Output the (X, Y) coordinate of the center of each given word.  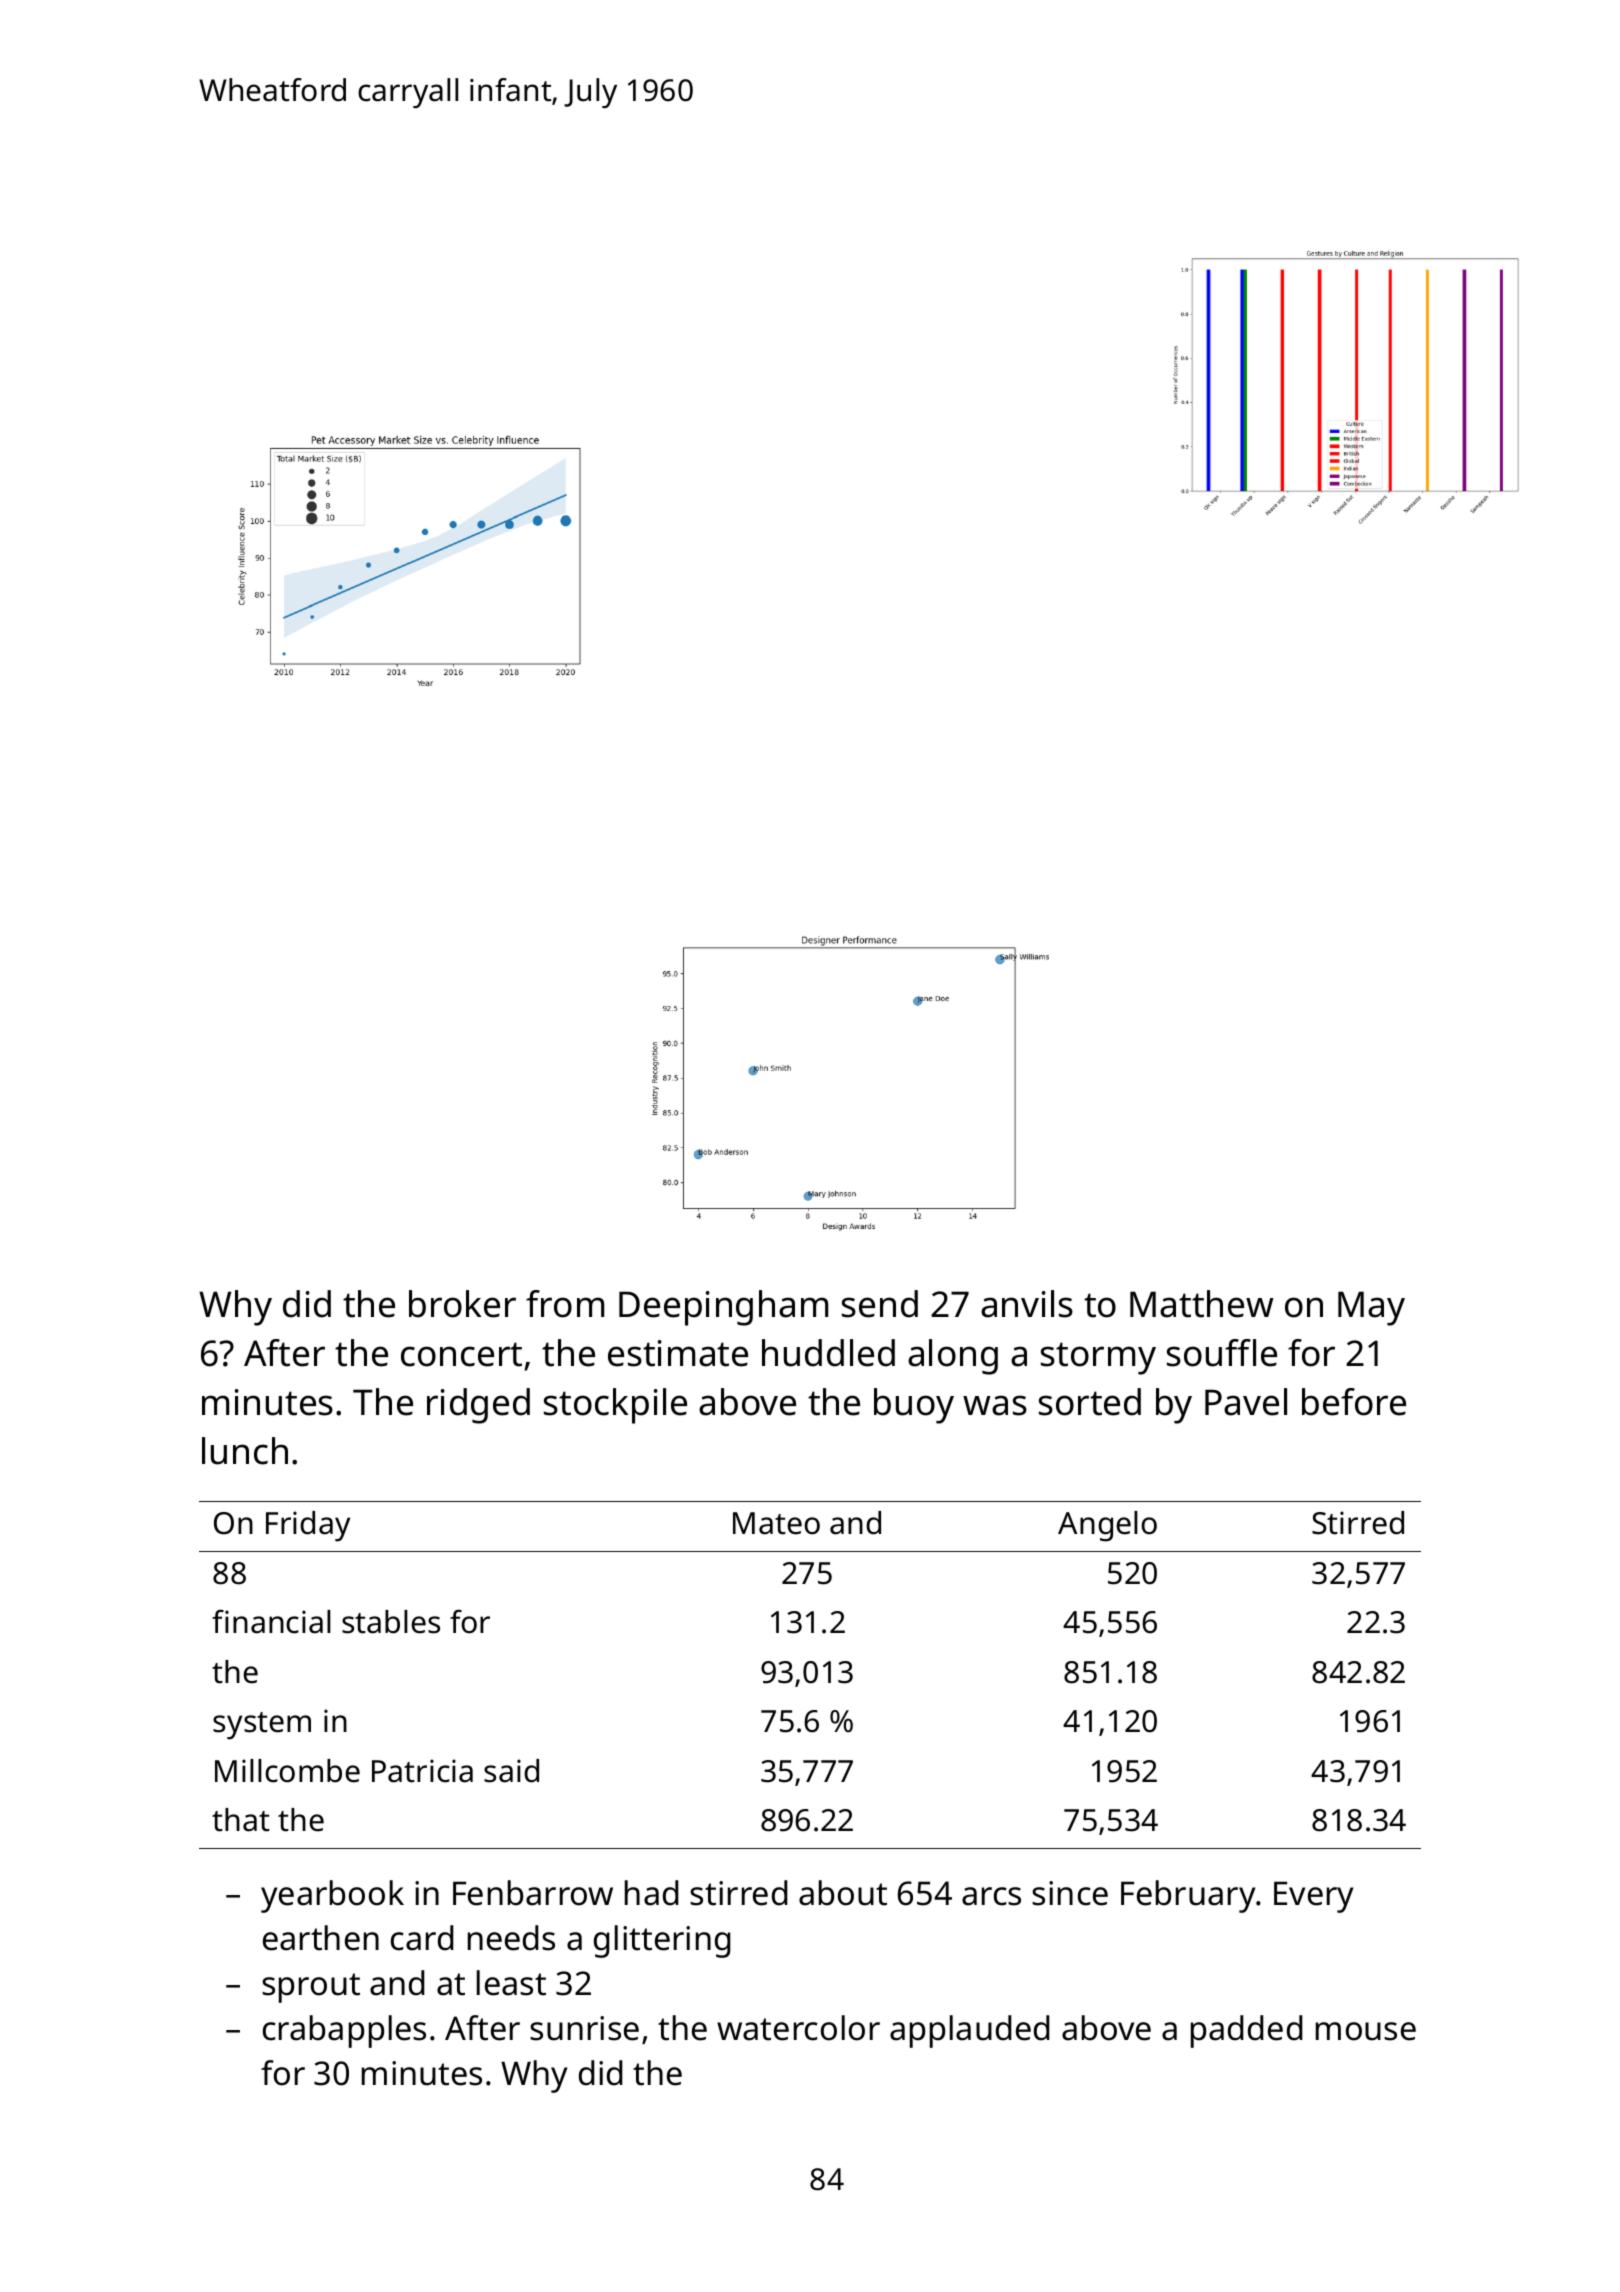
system (262, 1726)
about (843, 1893)
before (1354, 1402)
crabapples (344, 2031)
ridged (478, 1406)
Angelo (1107, 1526)
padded (1247, 2031)
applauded (970, 2031)
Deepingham (723, 1308)
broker (462, 1304)
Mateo (776, 1523)
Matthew (1202, 1304)
